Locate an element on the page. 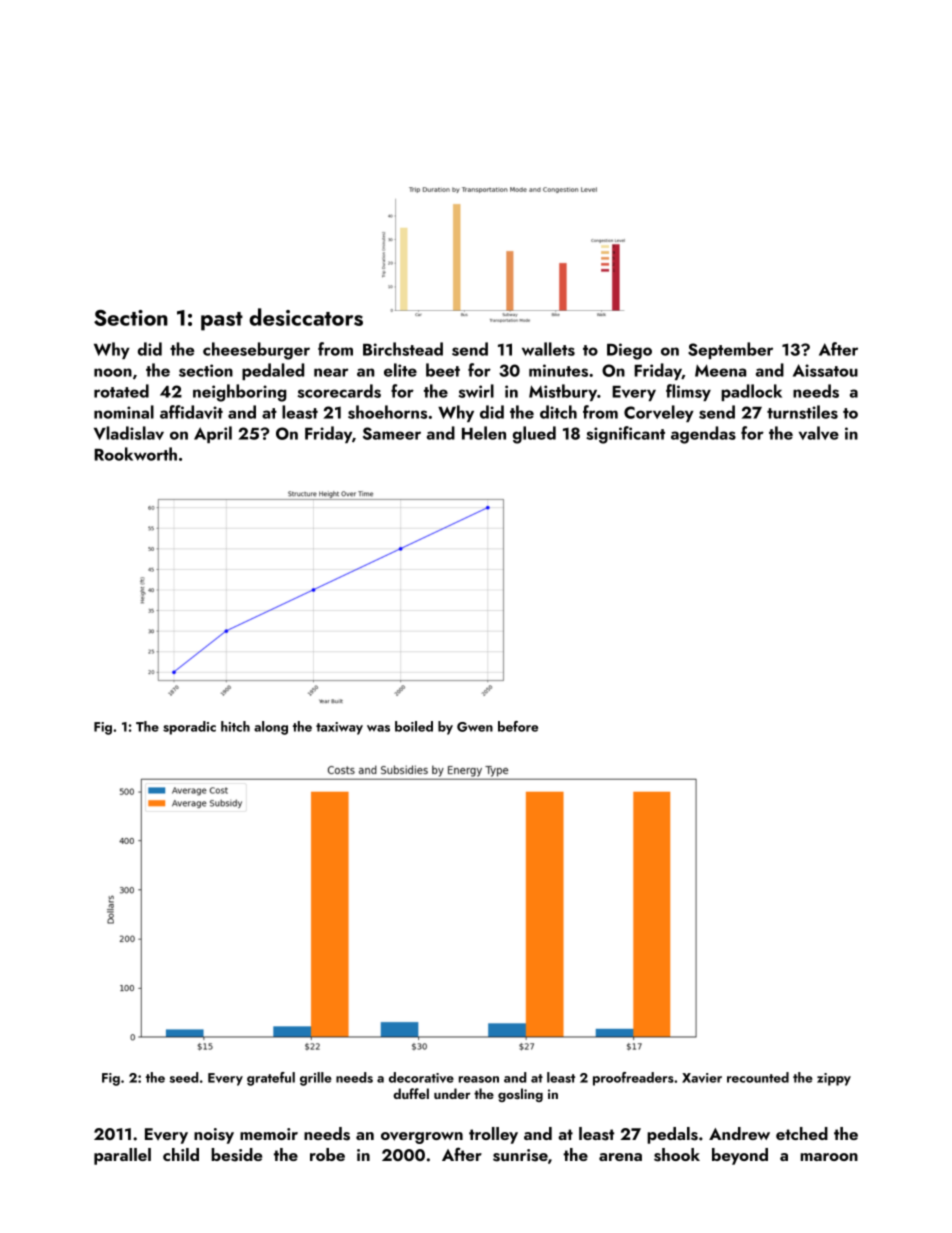 Image resolution: width=952 pixels, height=1233 pixels. Gwen is located at coordinates (475, 727).
